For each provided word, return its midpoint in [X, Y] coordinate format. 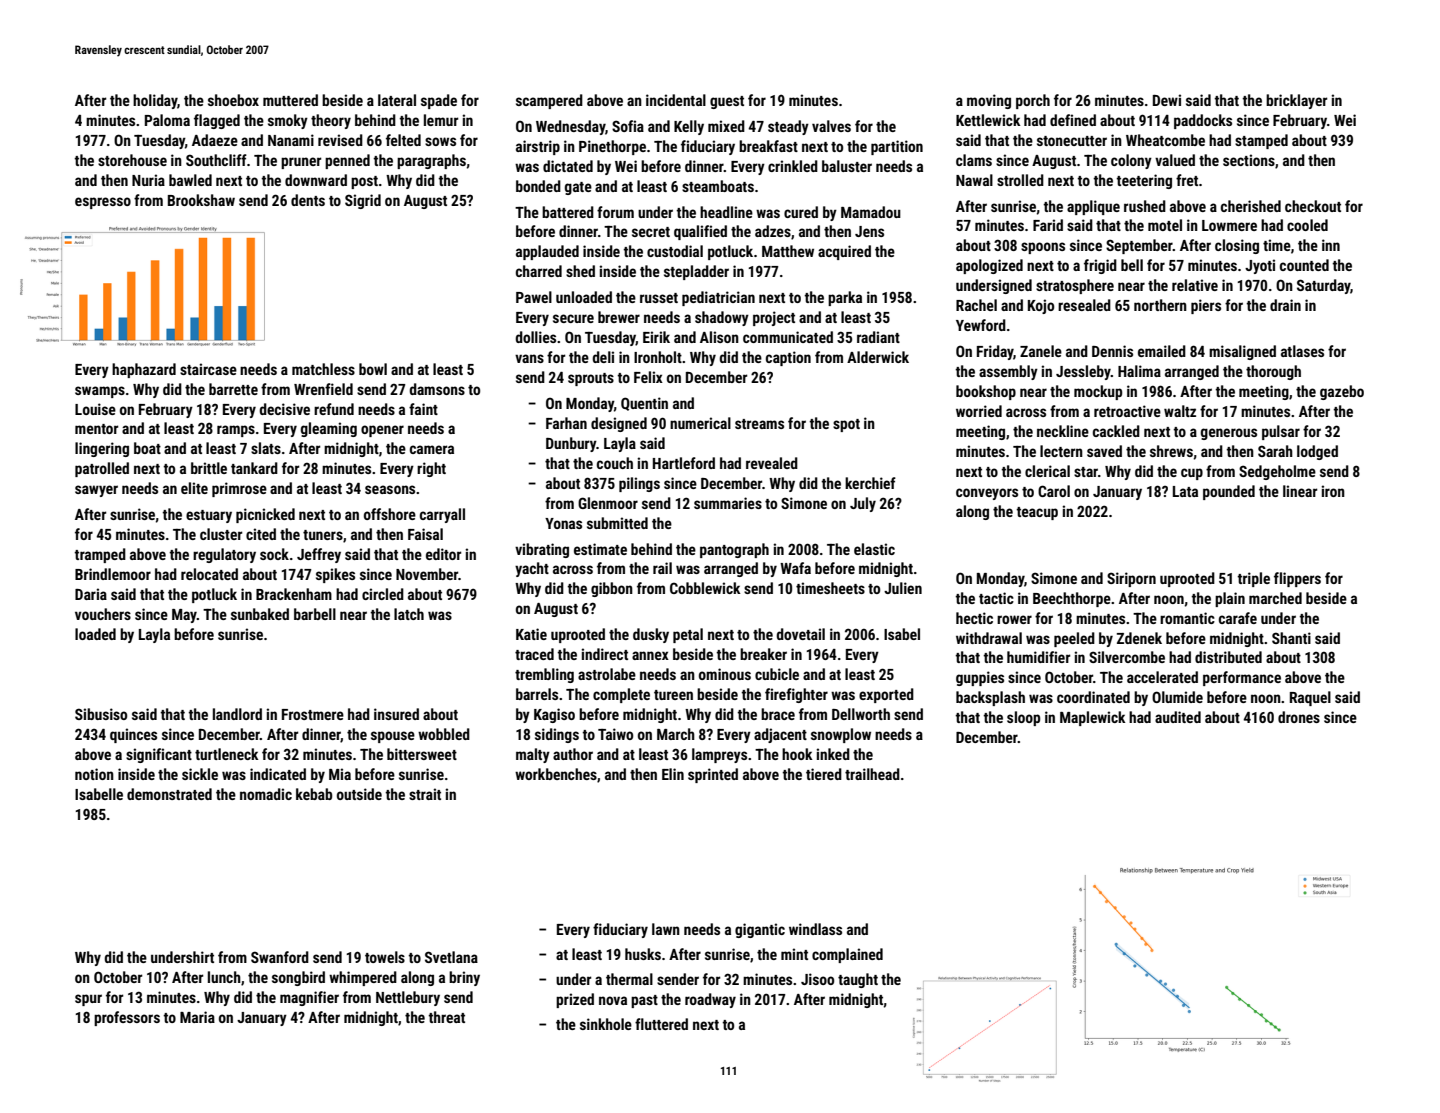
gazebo [1342, 392]
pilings [639, 484]
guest [727, 102]
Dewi [1167, 100]
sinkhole [606, 1024]
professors [127, 1018]
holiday [155, 101]
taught [858, 980]
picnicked [265, 515]
